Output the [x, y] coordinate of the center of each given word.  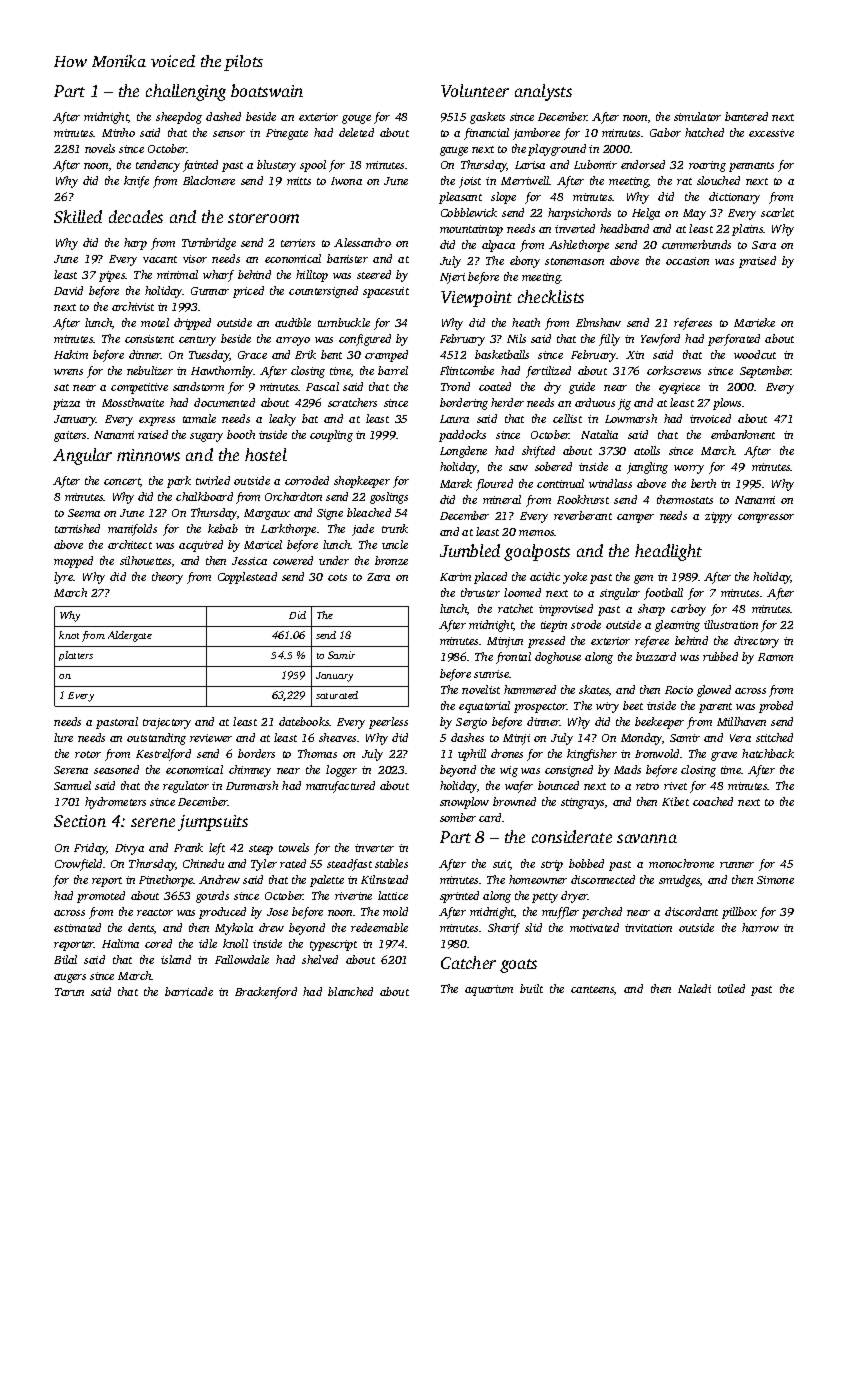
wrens [68, 372]
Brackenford [266, 993]
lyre [64, 578]
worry [689, 469]
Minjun [505, 642]
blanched [350, 991]
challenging [186, 92]
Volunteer [475, 90]
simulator [697, 116]
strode [586, 624]
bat [310, 418]
